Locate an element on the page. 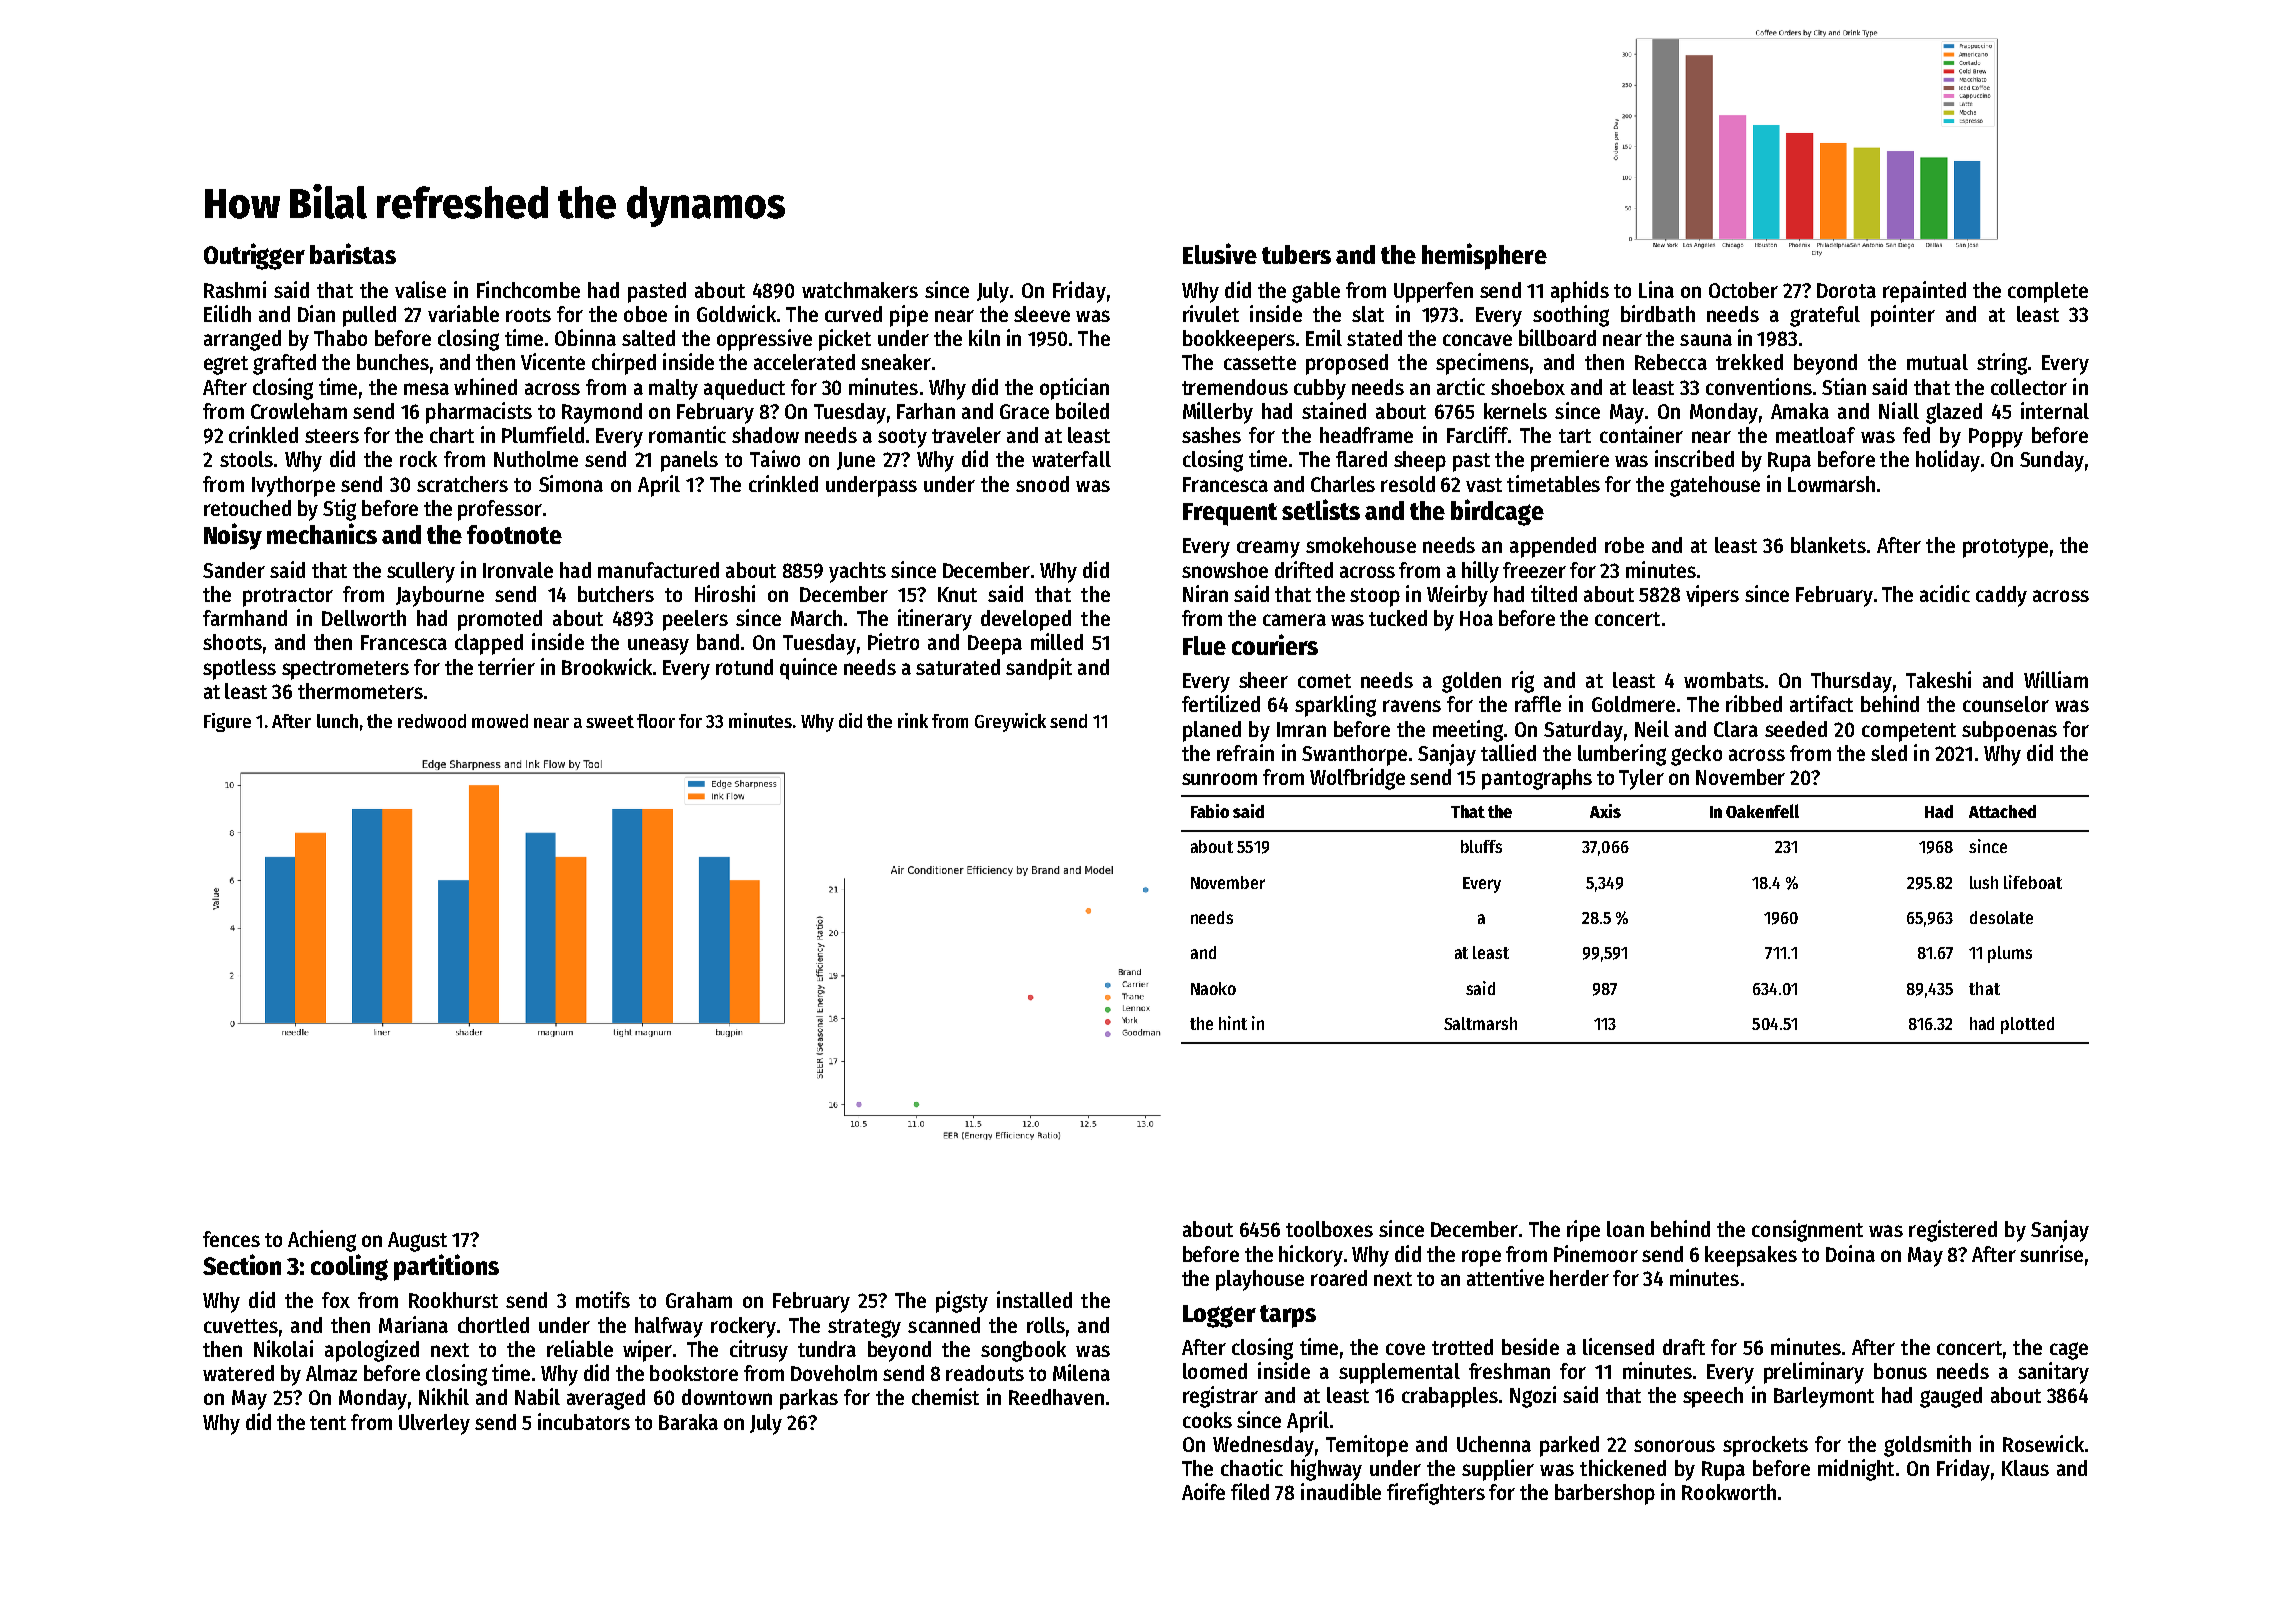  boiled is located at coordinates (1082, 410).
